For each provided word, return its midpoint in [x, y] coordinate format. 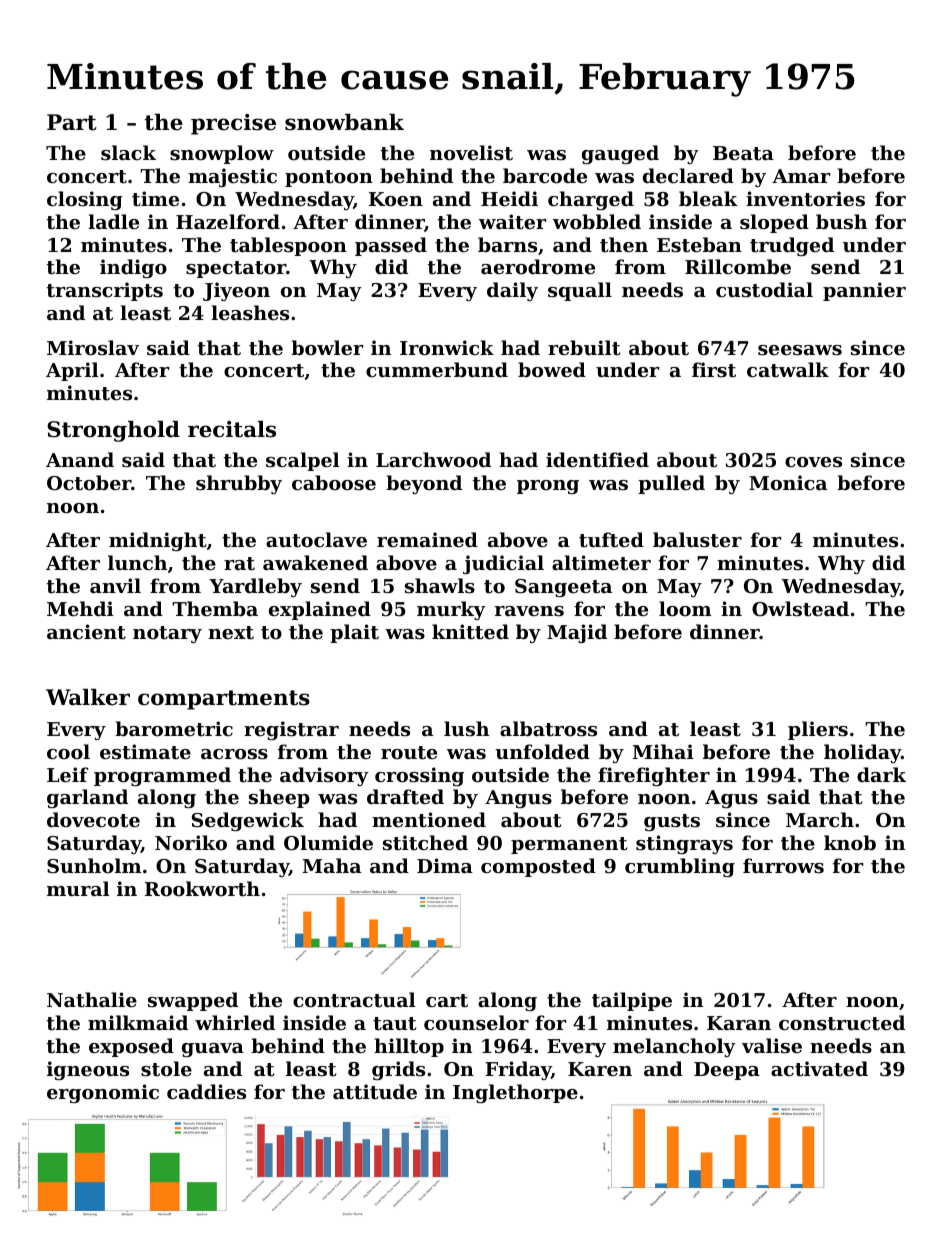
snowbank [344, 122]
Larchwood [433, 459]
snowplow [222, 154]
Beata [743, 153]
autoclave [316, 540]
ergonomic [103, 1093]
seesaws [800, 350]
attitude [375, 1092]
